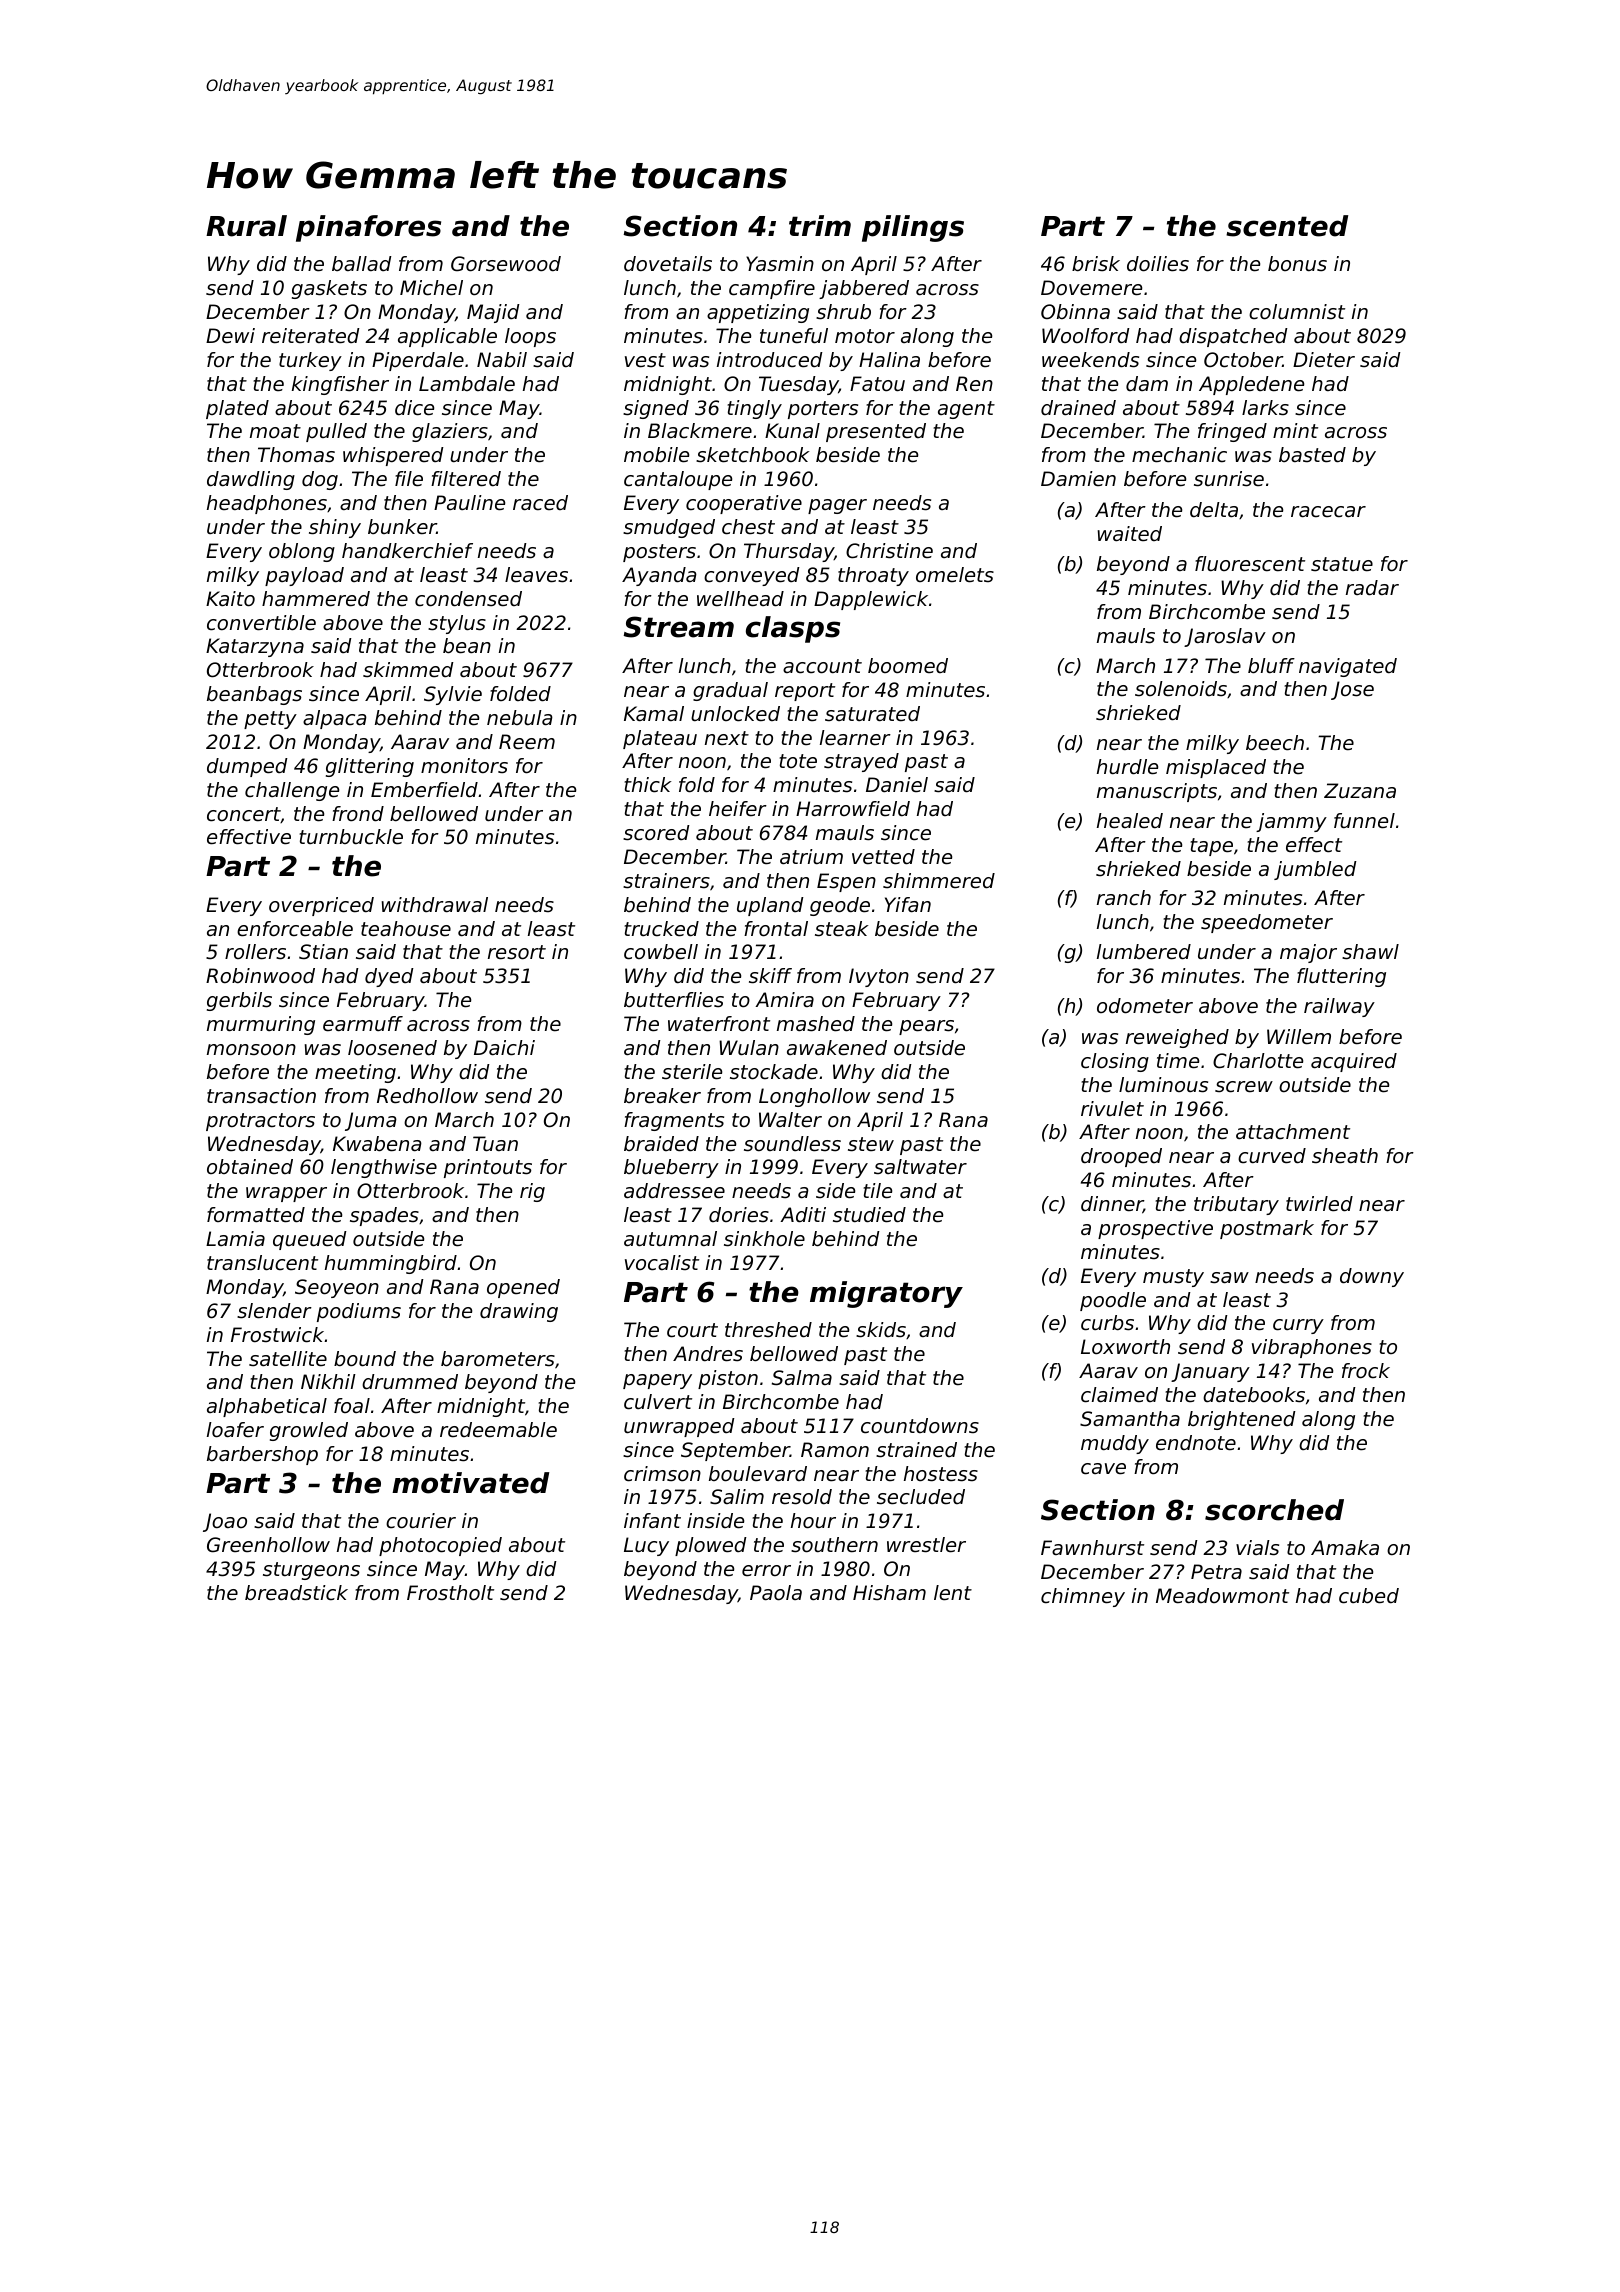 Image resolution: width=1620 pixels, height=2292 pixels. Describe the element at coordinates (371, 1121) in the document. I see `Juma` at that location.
